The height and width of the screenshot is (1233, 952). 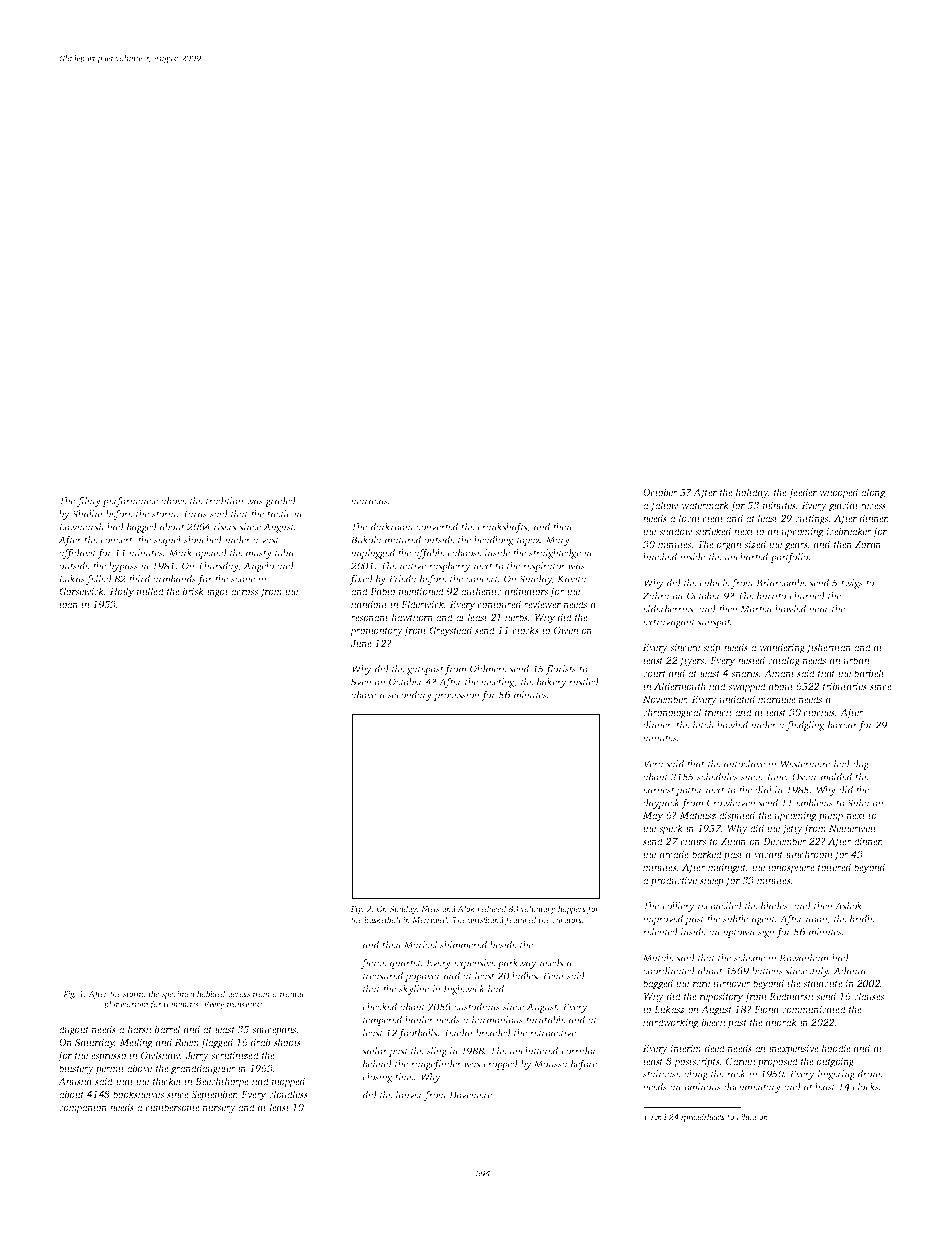 What do you see at coordinates (382, 919) in the screenshot?
I see `basketball` at bounding box center [382, 919].
